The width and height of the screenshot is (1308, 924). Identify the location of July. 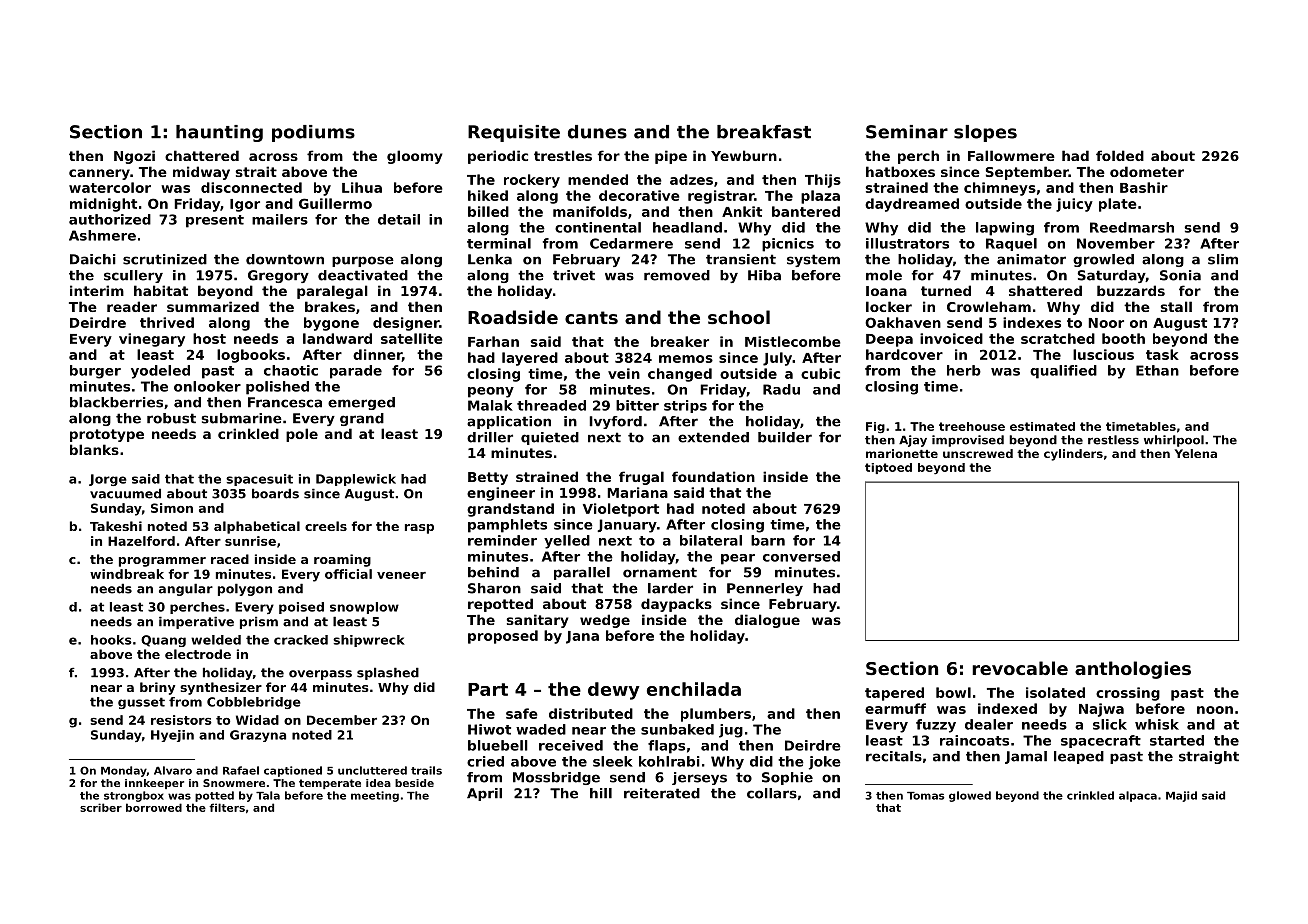
(777, 359).
